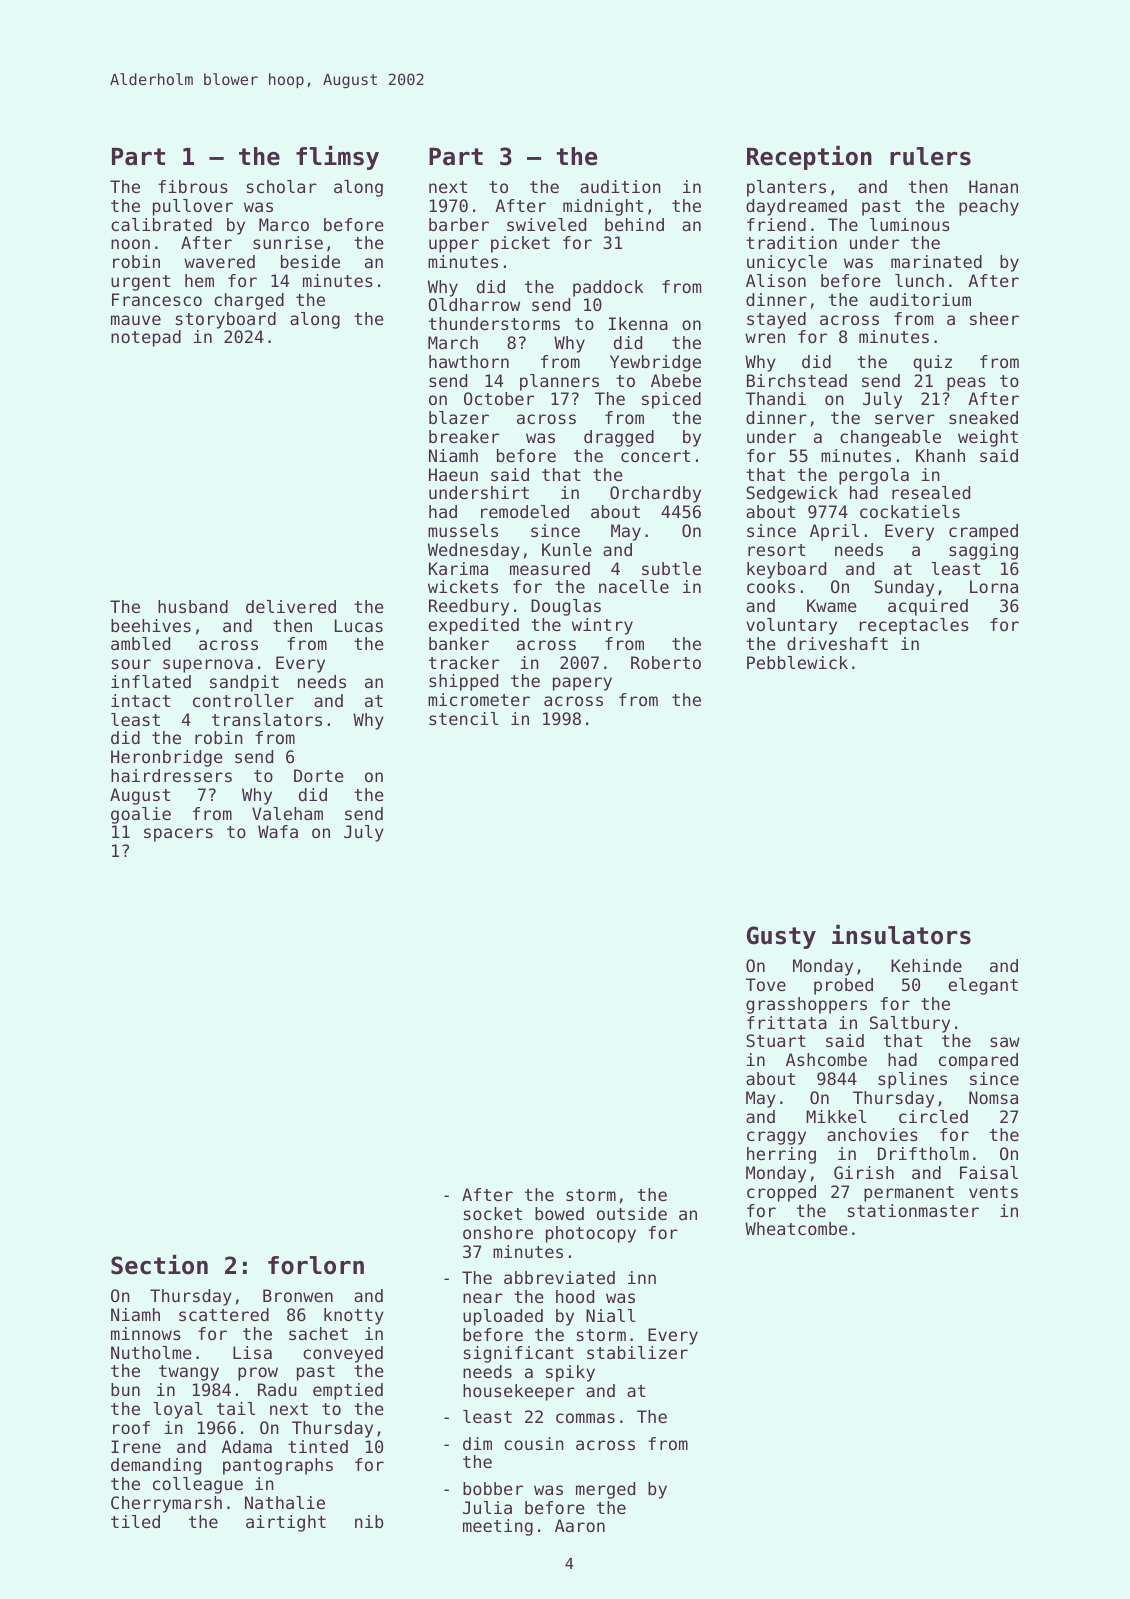 This screenshot has height=1599, width=1130. What do you see at coordinates (781, 937) in the screenshot?
I see `Gusty` at bounding box center [781, 937].
